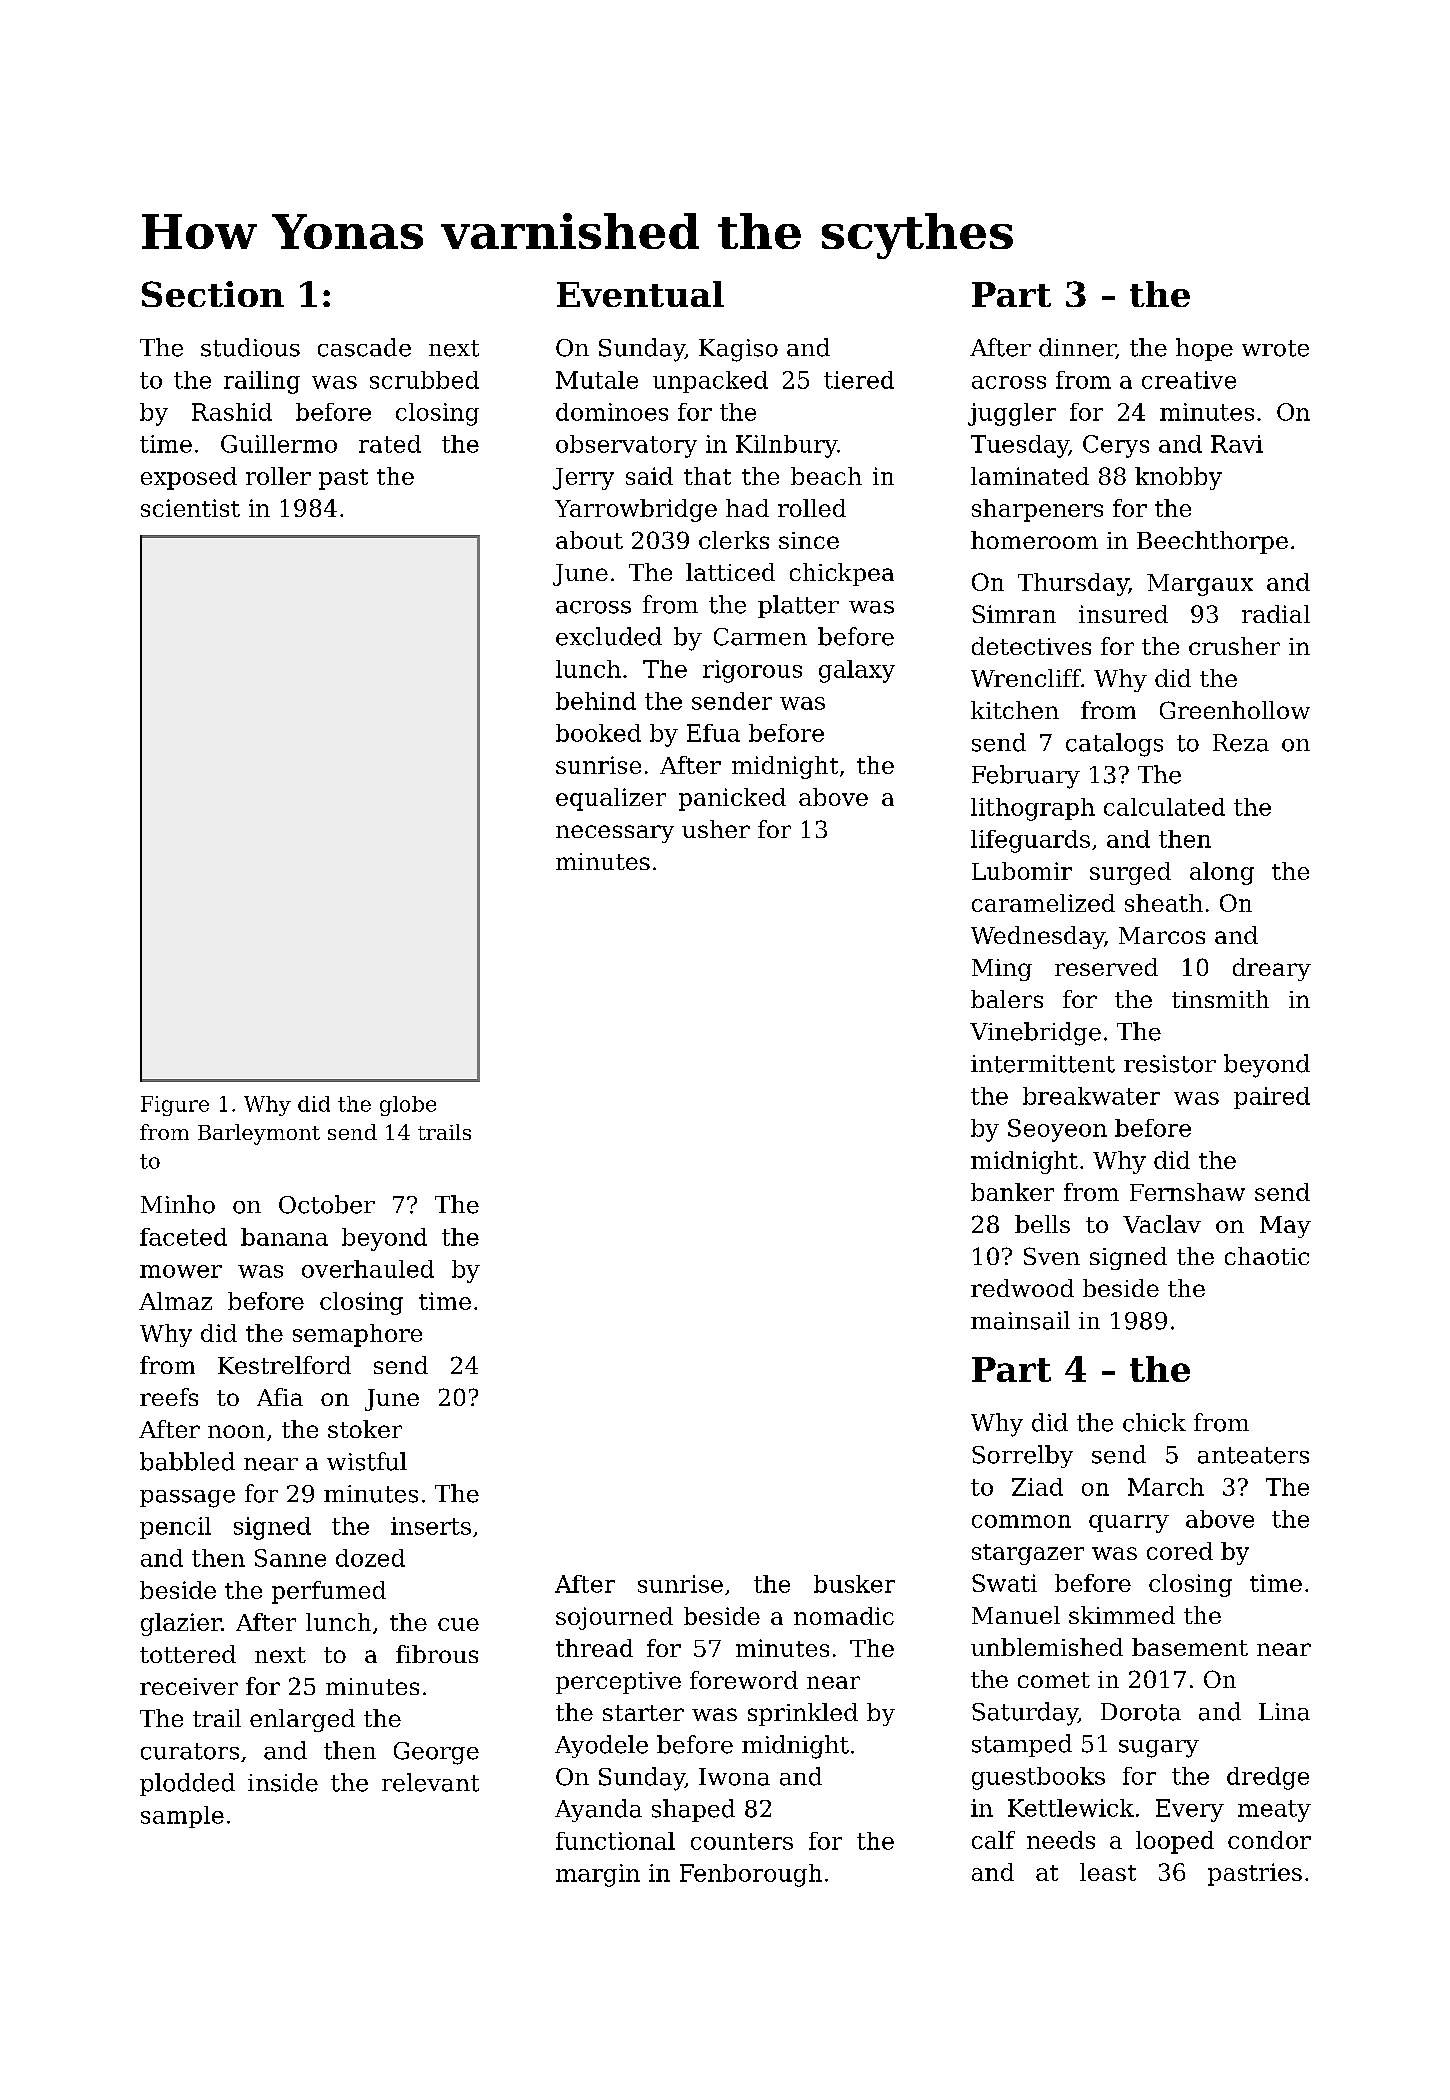 This screenshot has height=2100, width=1450. Describe the element at coordinates (598, 733) in the screenshot. I see `booked` at that location.
